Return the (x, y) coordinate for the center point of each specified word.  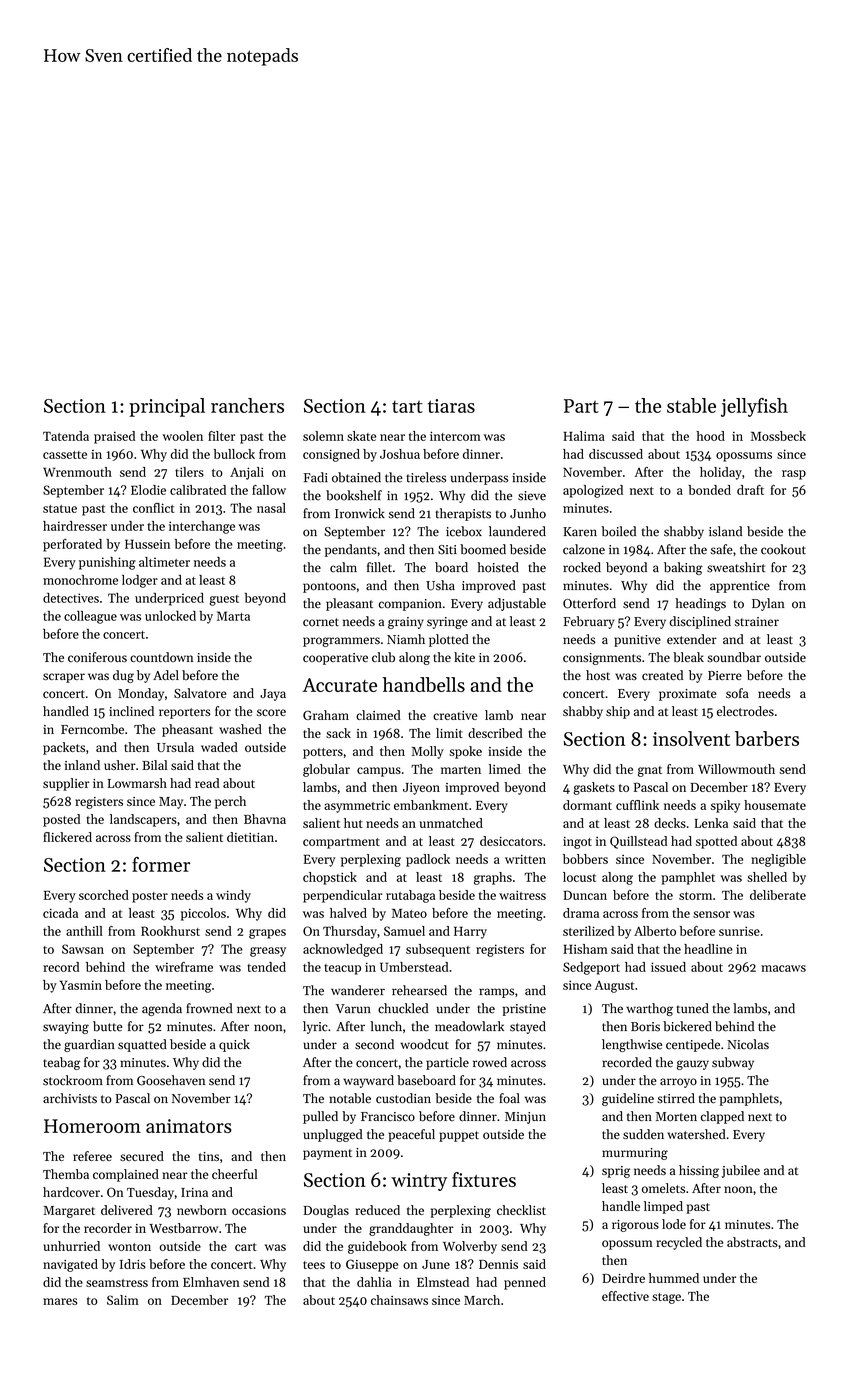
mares (60, 1301)
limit (449, 733)
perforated (72, 545)
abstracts (752, 1242)
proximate (688, 695)
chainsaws (399, 1300)
